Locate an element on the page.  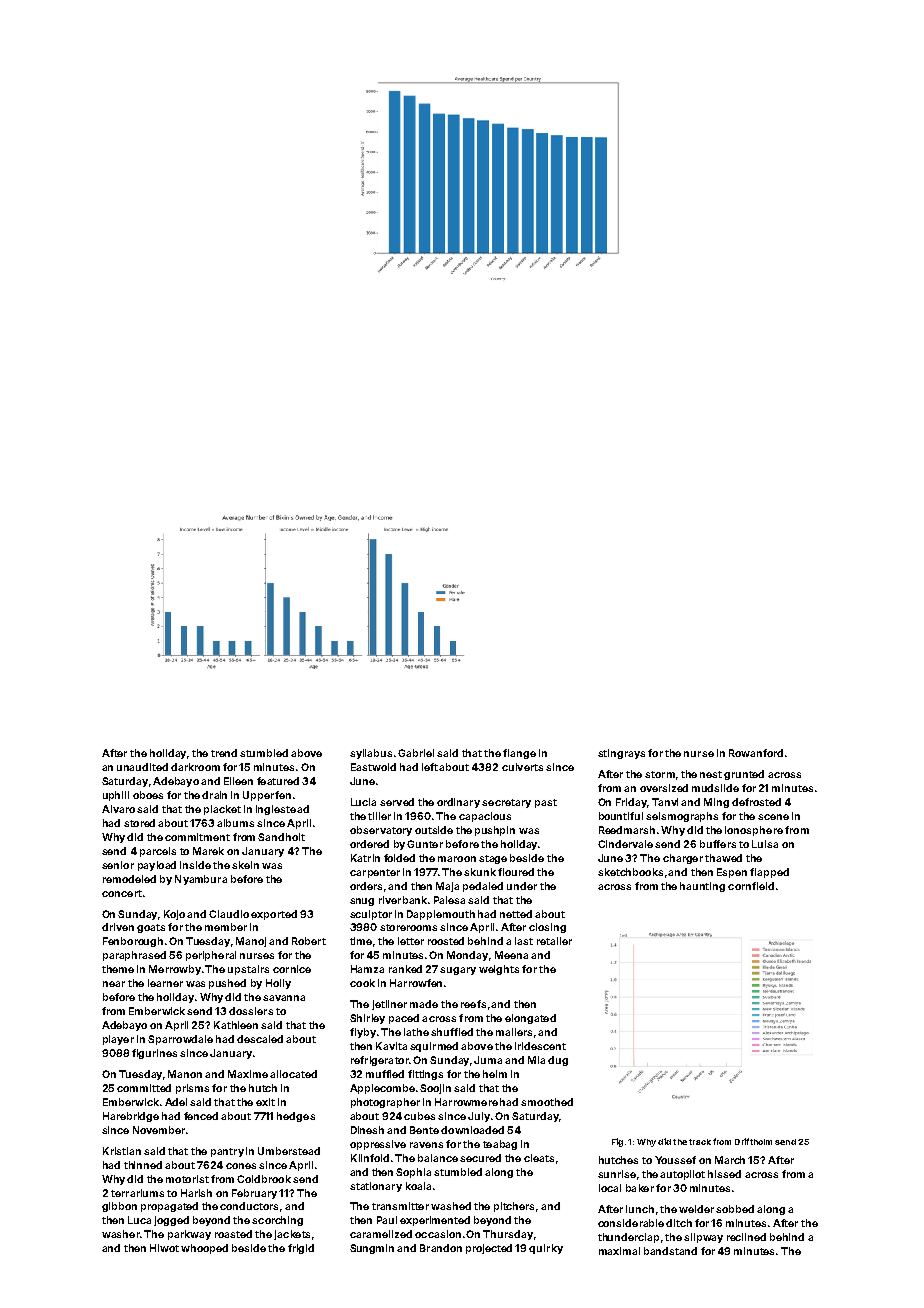
Kojo is located at coordinates (174, 915).
